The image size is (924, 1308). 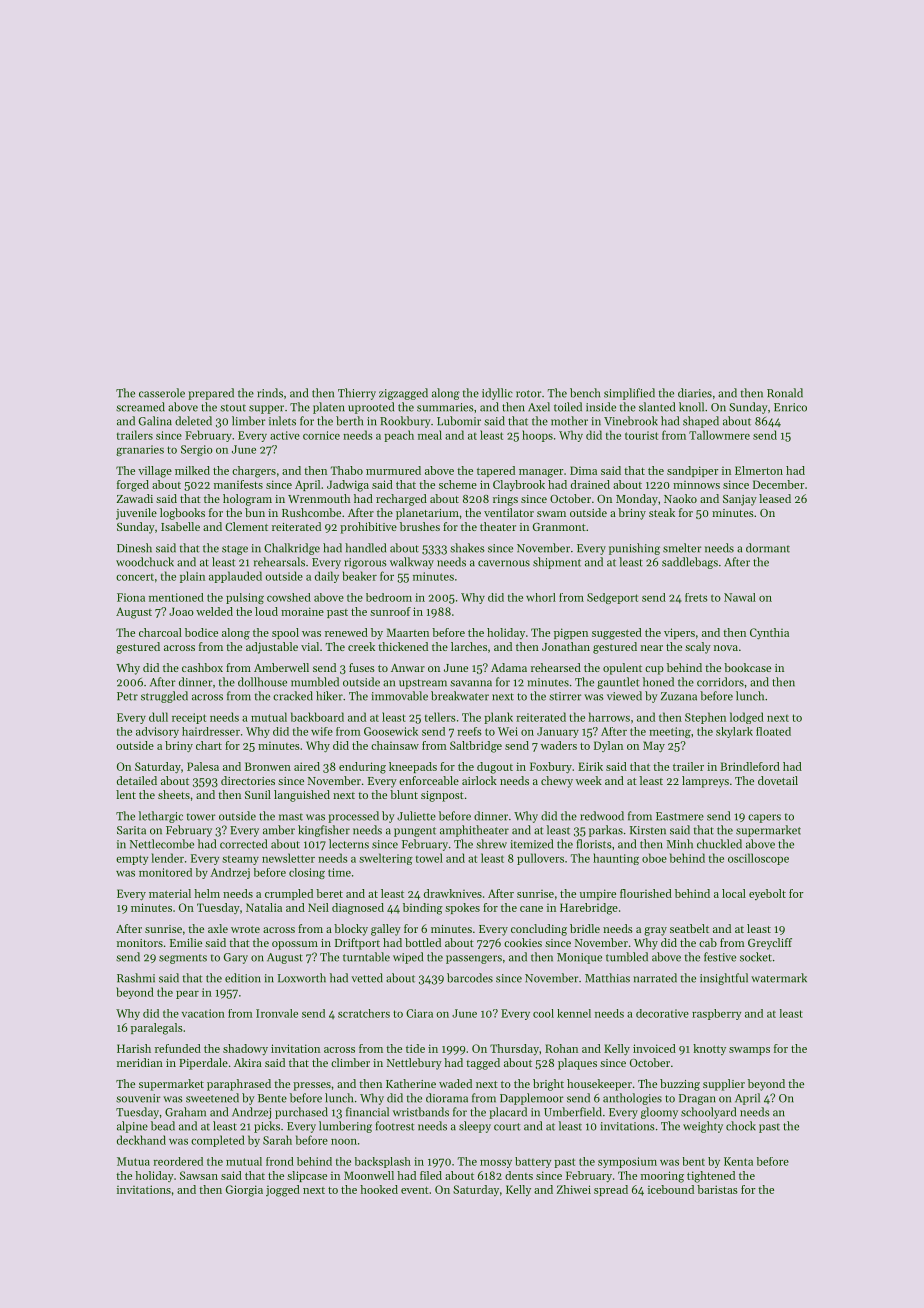 I want to click on sleepy, so click(x=475, y=1127).
